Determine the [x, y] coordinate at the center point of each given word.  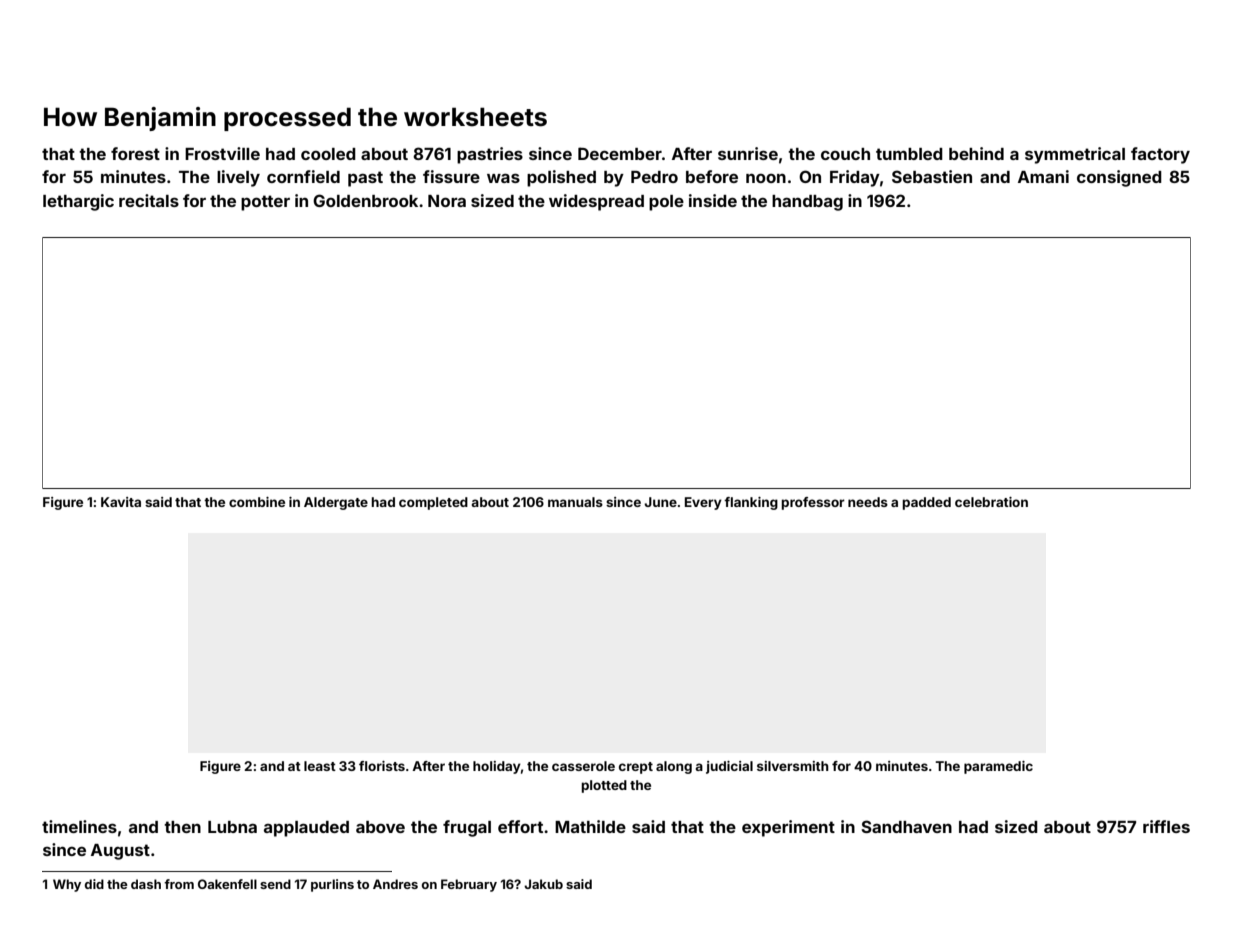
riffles [1166, 826]
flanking [751, 503]
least [320, 766]
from [179, 884]
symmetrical [1075, 155]
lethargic [78, 202]
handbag [807, 203]
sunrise [748, 153]
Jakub [543, 884]
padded [926, 503]
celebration [991, 502]
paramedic [998, 767]
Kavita [121, 502]
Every [703, 503]
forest [135, 153]
